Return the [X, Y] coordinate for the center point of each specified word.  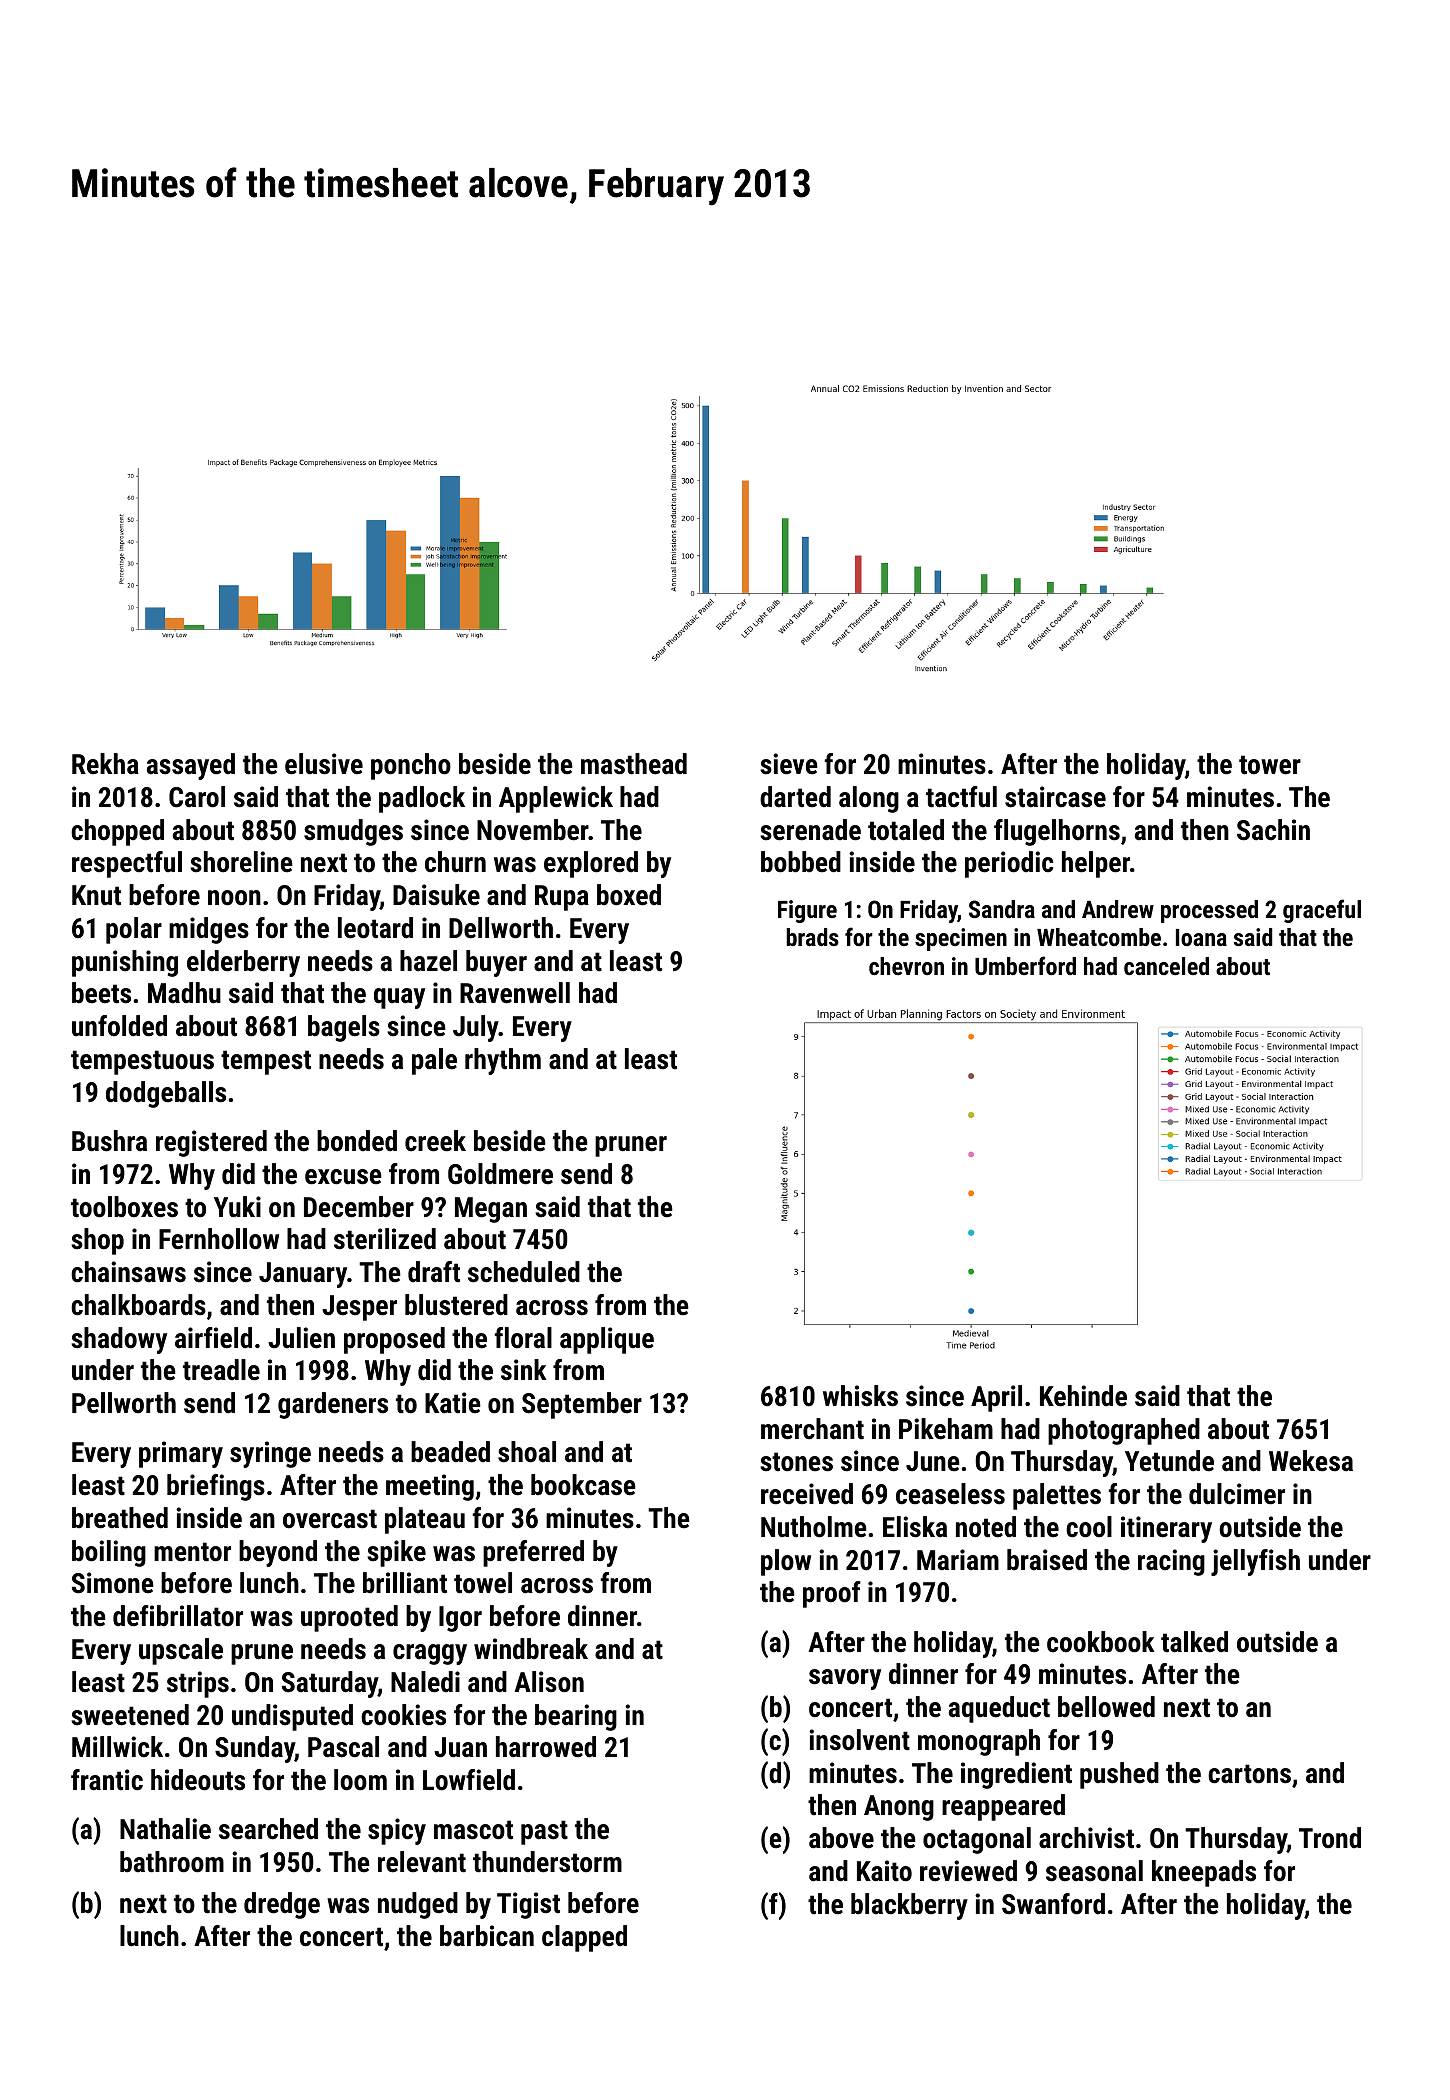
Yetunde [1169, 1461]
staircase [1055, 797]
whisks [860, 1396]
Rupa [562, 898]
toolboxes [124, 1207]
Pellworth [124, 1403]
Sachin [1273, 830]
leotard [375, 928]
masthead [634, 764]
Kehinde [1083, 1396]
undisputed [292, 1717]
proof [832, 1594]
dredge [282, 1905]
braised [1047, 1560]
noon [234, 898]
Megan [491, 1210]
